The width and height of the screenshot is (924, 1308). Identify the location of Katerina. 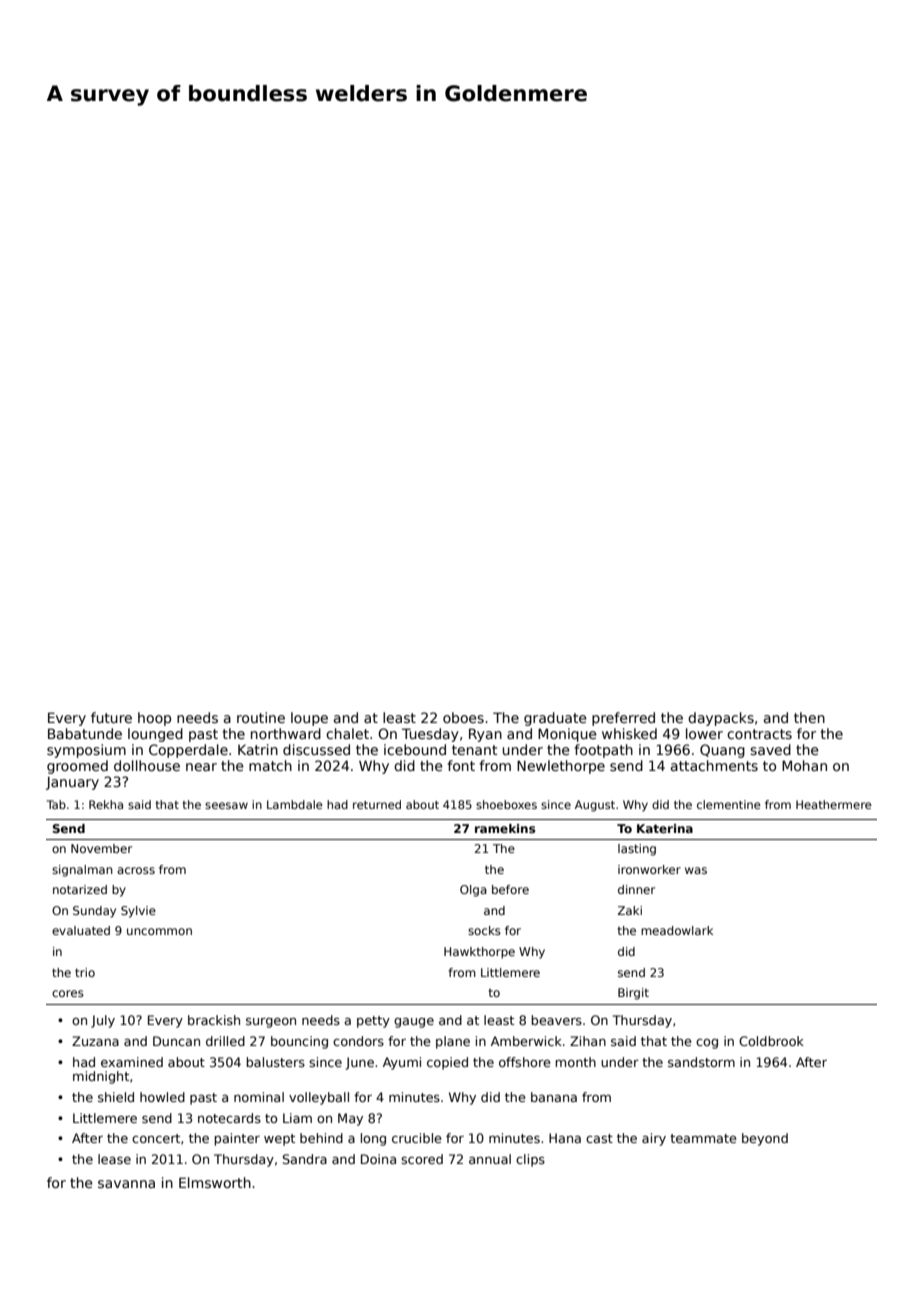
(665, 828).
